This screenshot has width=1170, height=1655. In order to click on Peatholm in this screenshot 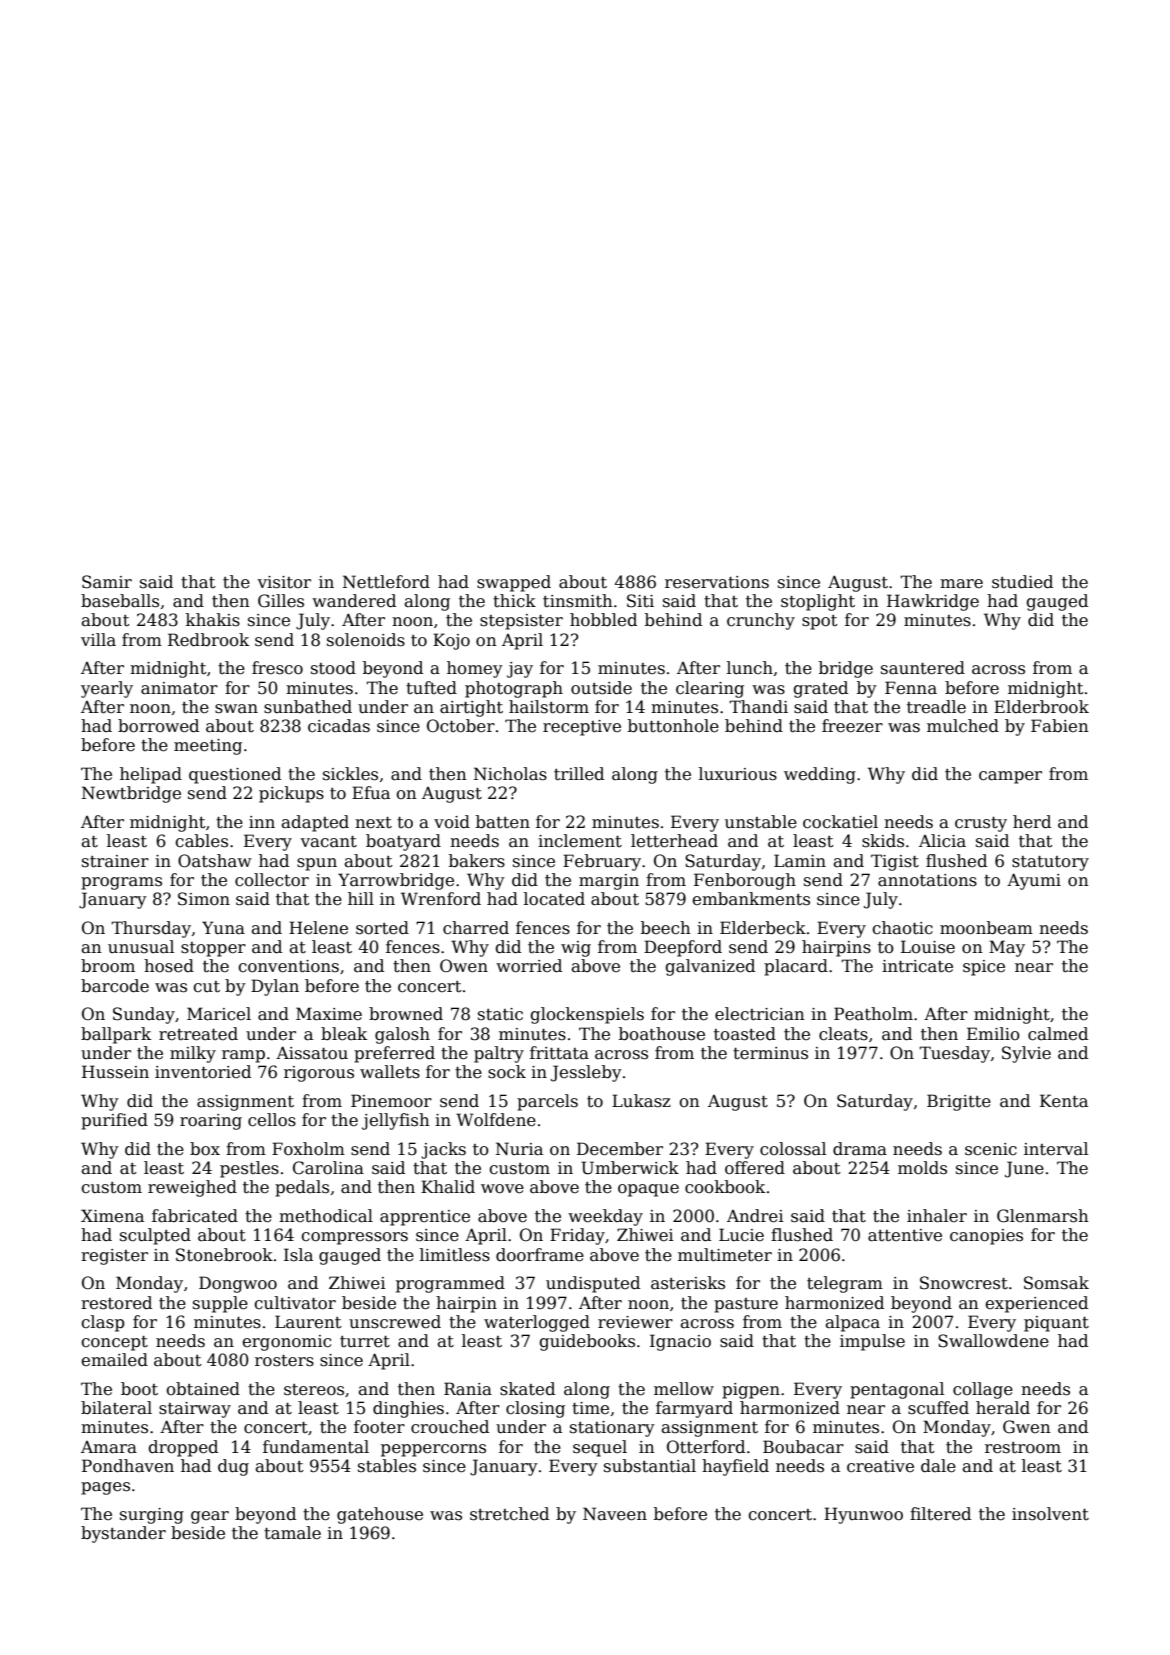, I will do `click(873, 1014)`.
